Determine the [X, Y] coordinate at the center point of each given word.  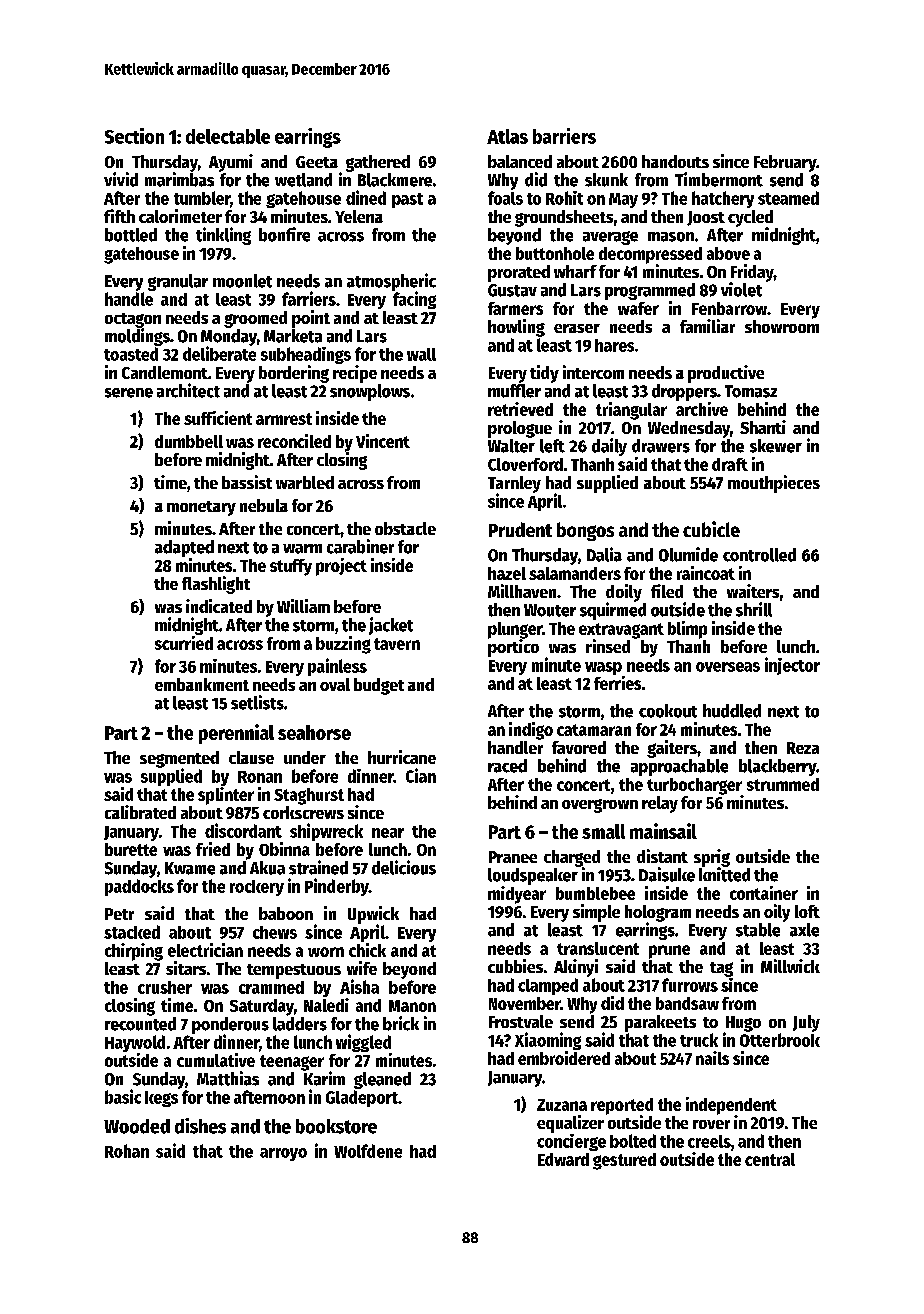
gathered [378, 163]
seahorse [314, 732]
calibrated [140, 812]
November [525, 1003]
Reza [803, 748]
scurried [184, 643]
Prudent [520, 529]
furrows [690, 985]
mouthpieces [774, 484]
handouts [675, 161]
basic [123, 1096]
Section [134, 136]
